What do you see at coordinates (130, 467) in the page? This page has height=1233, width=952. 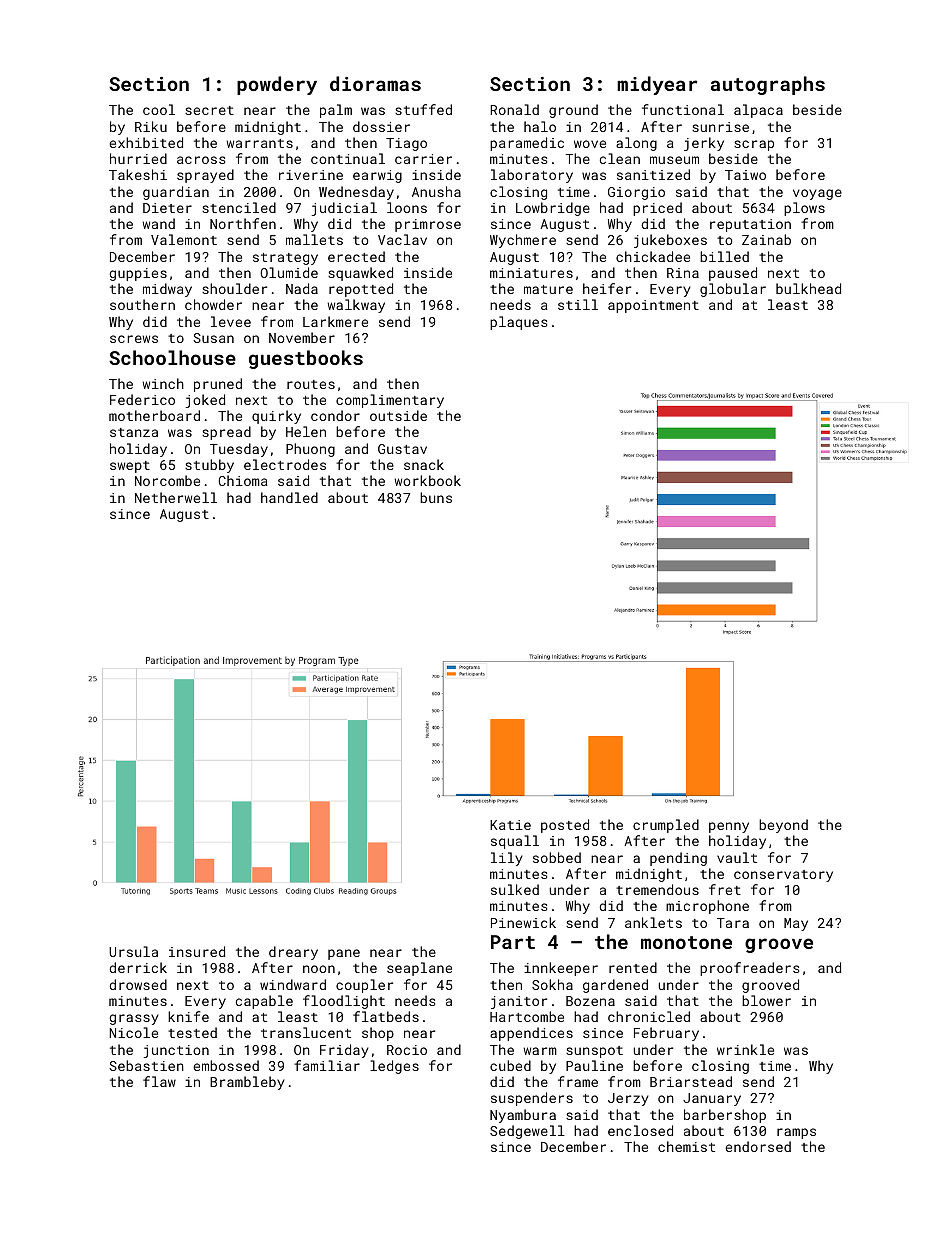 I see `swept` at bounding box center [130, 467].
